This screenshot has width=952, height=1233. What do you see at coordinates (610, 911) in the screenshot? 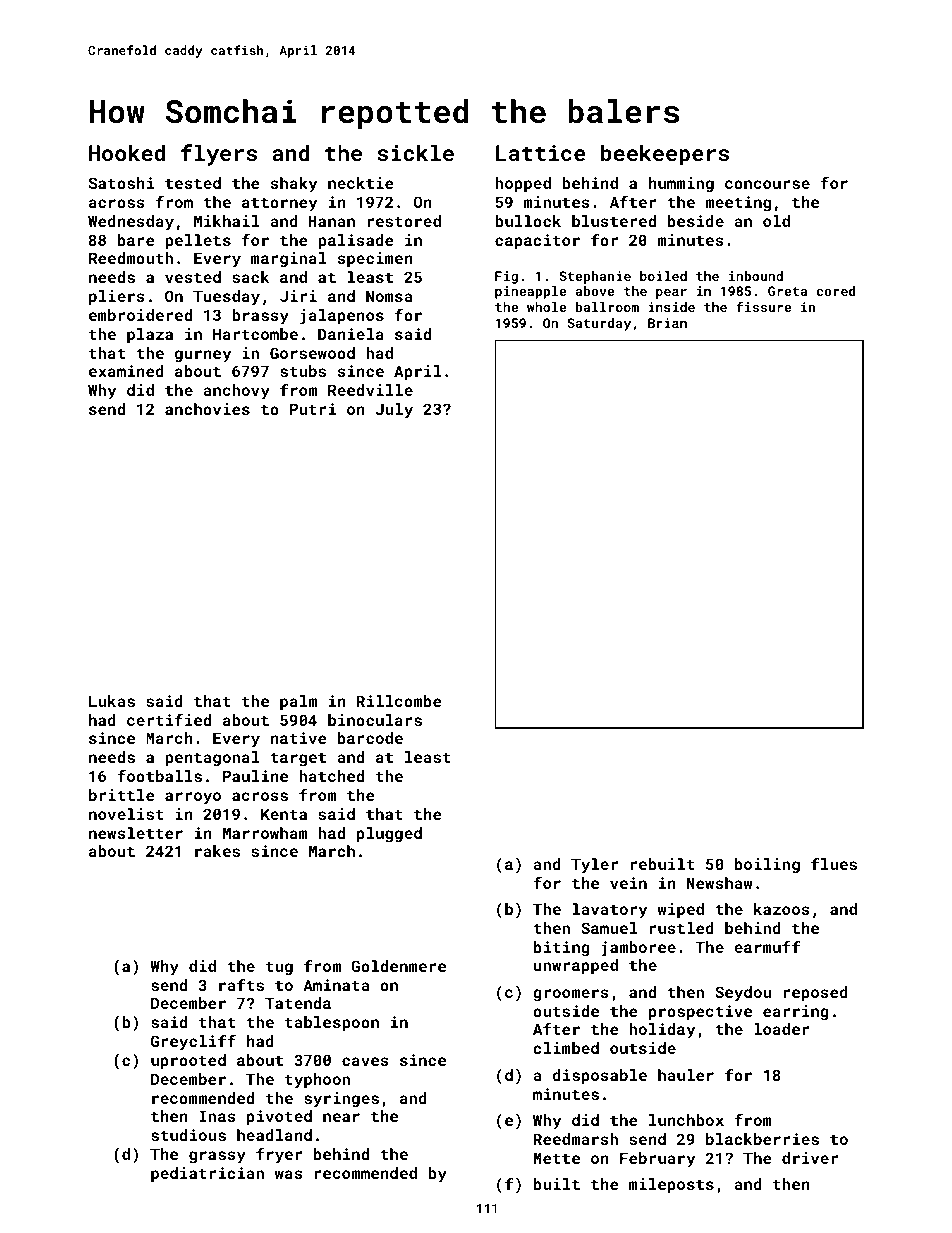
I see `lavatory` at bounding box center [610, 911].
